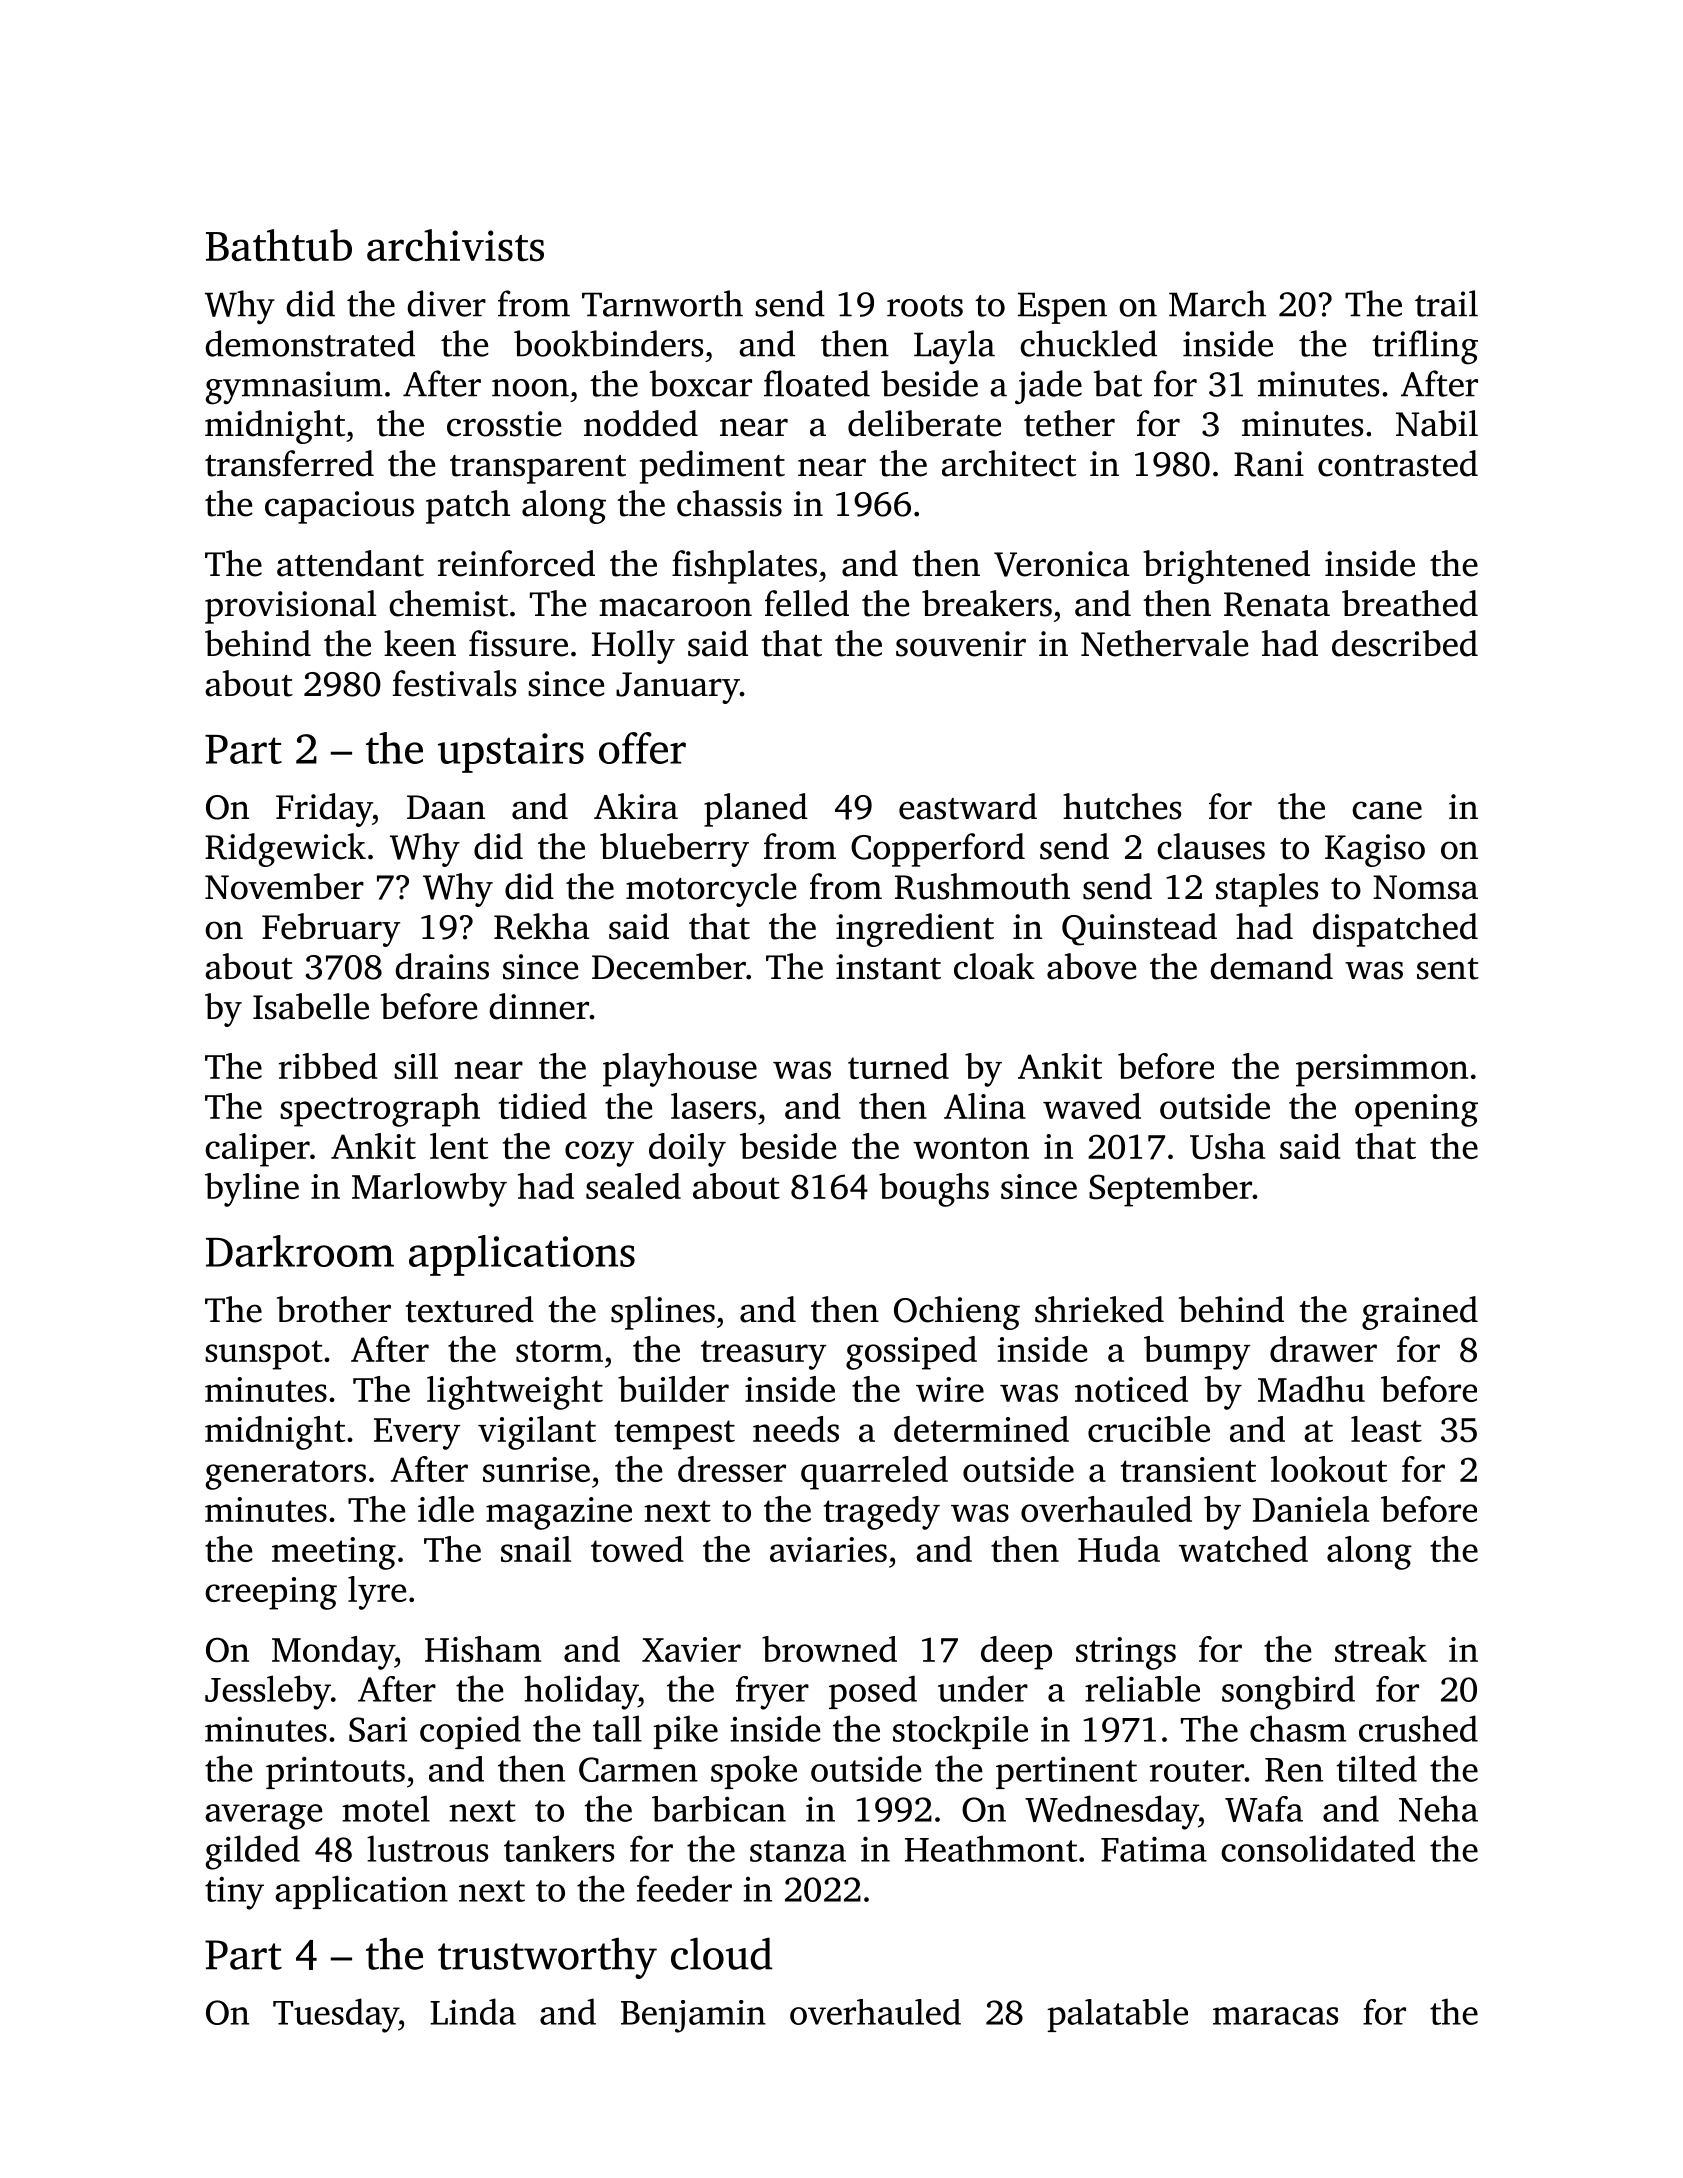 Image resolution: width=1683 pixels, height=2178 pixels. What do you see at coordinates (1375, 850) in the image?
I see `Kagiso` at bounding box center [1375, 850].
